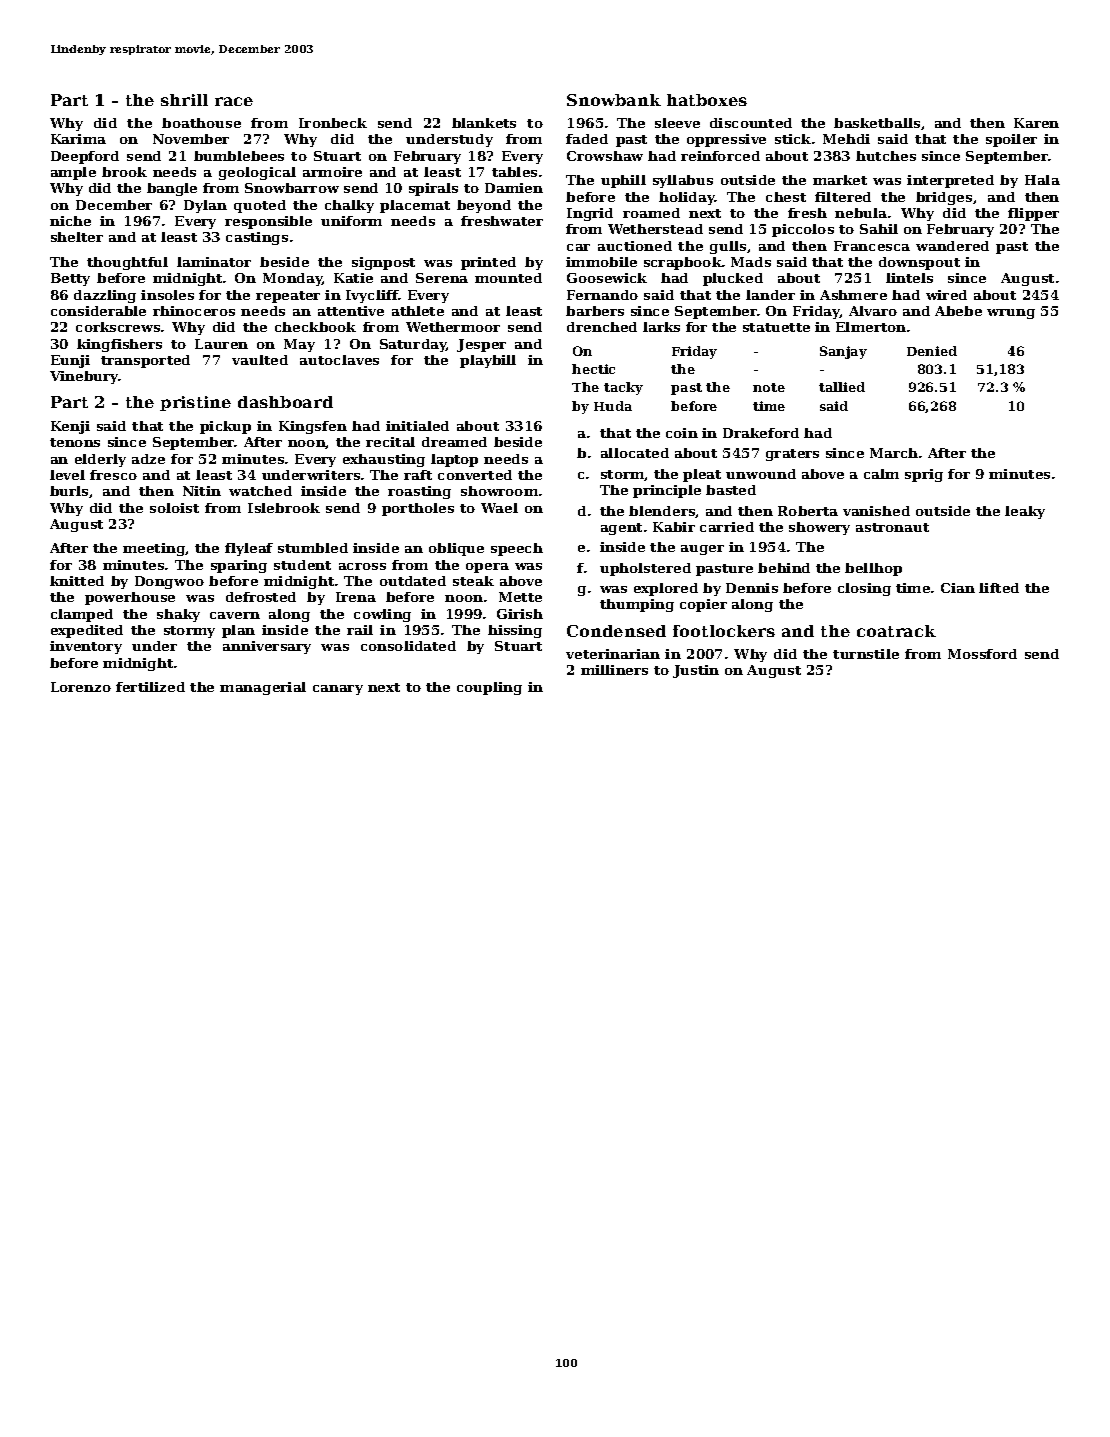 This page has width=1110, height=1437. What do you see at coordinates (499, 491) in the page?
I see `showroom` at bounding box center [499, 491].
